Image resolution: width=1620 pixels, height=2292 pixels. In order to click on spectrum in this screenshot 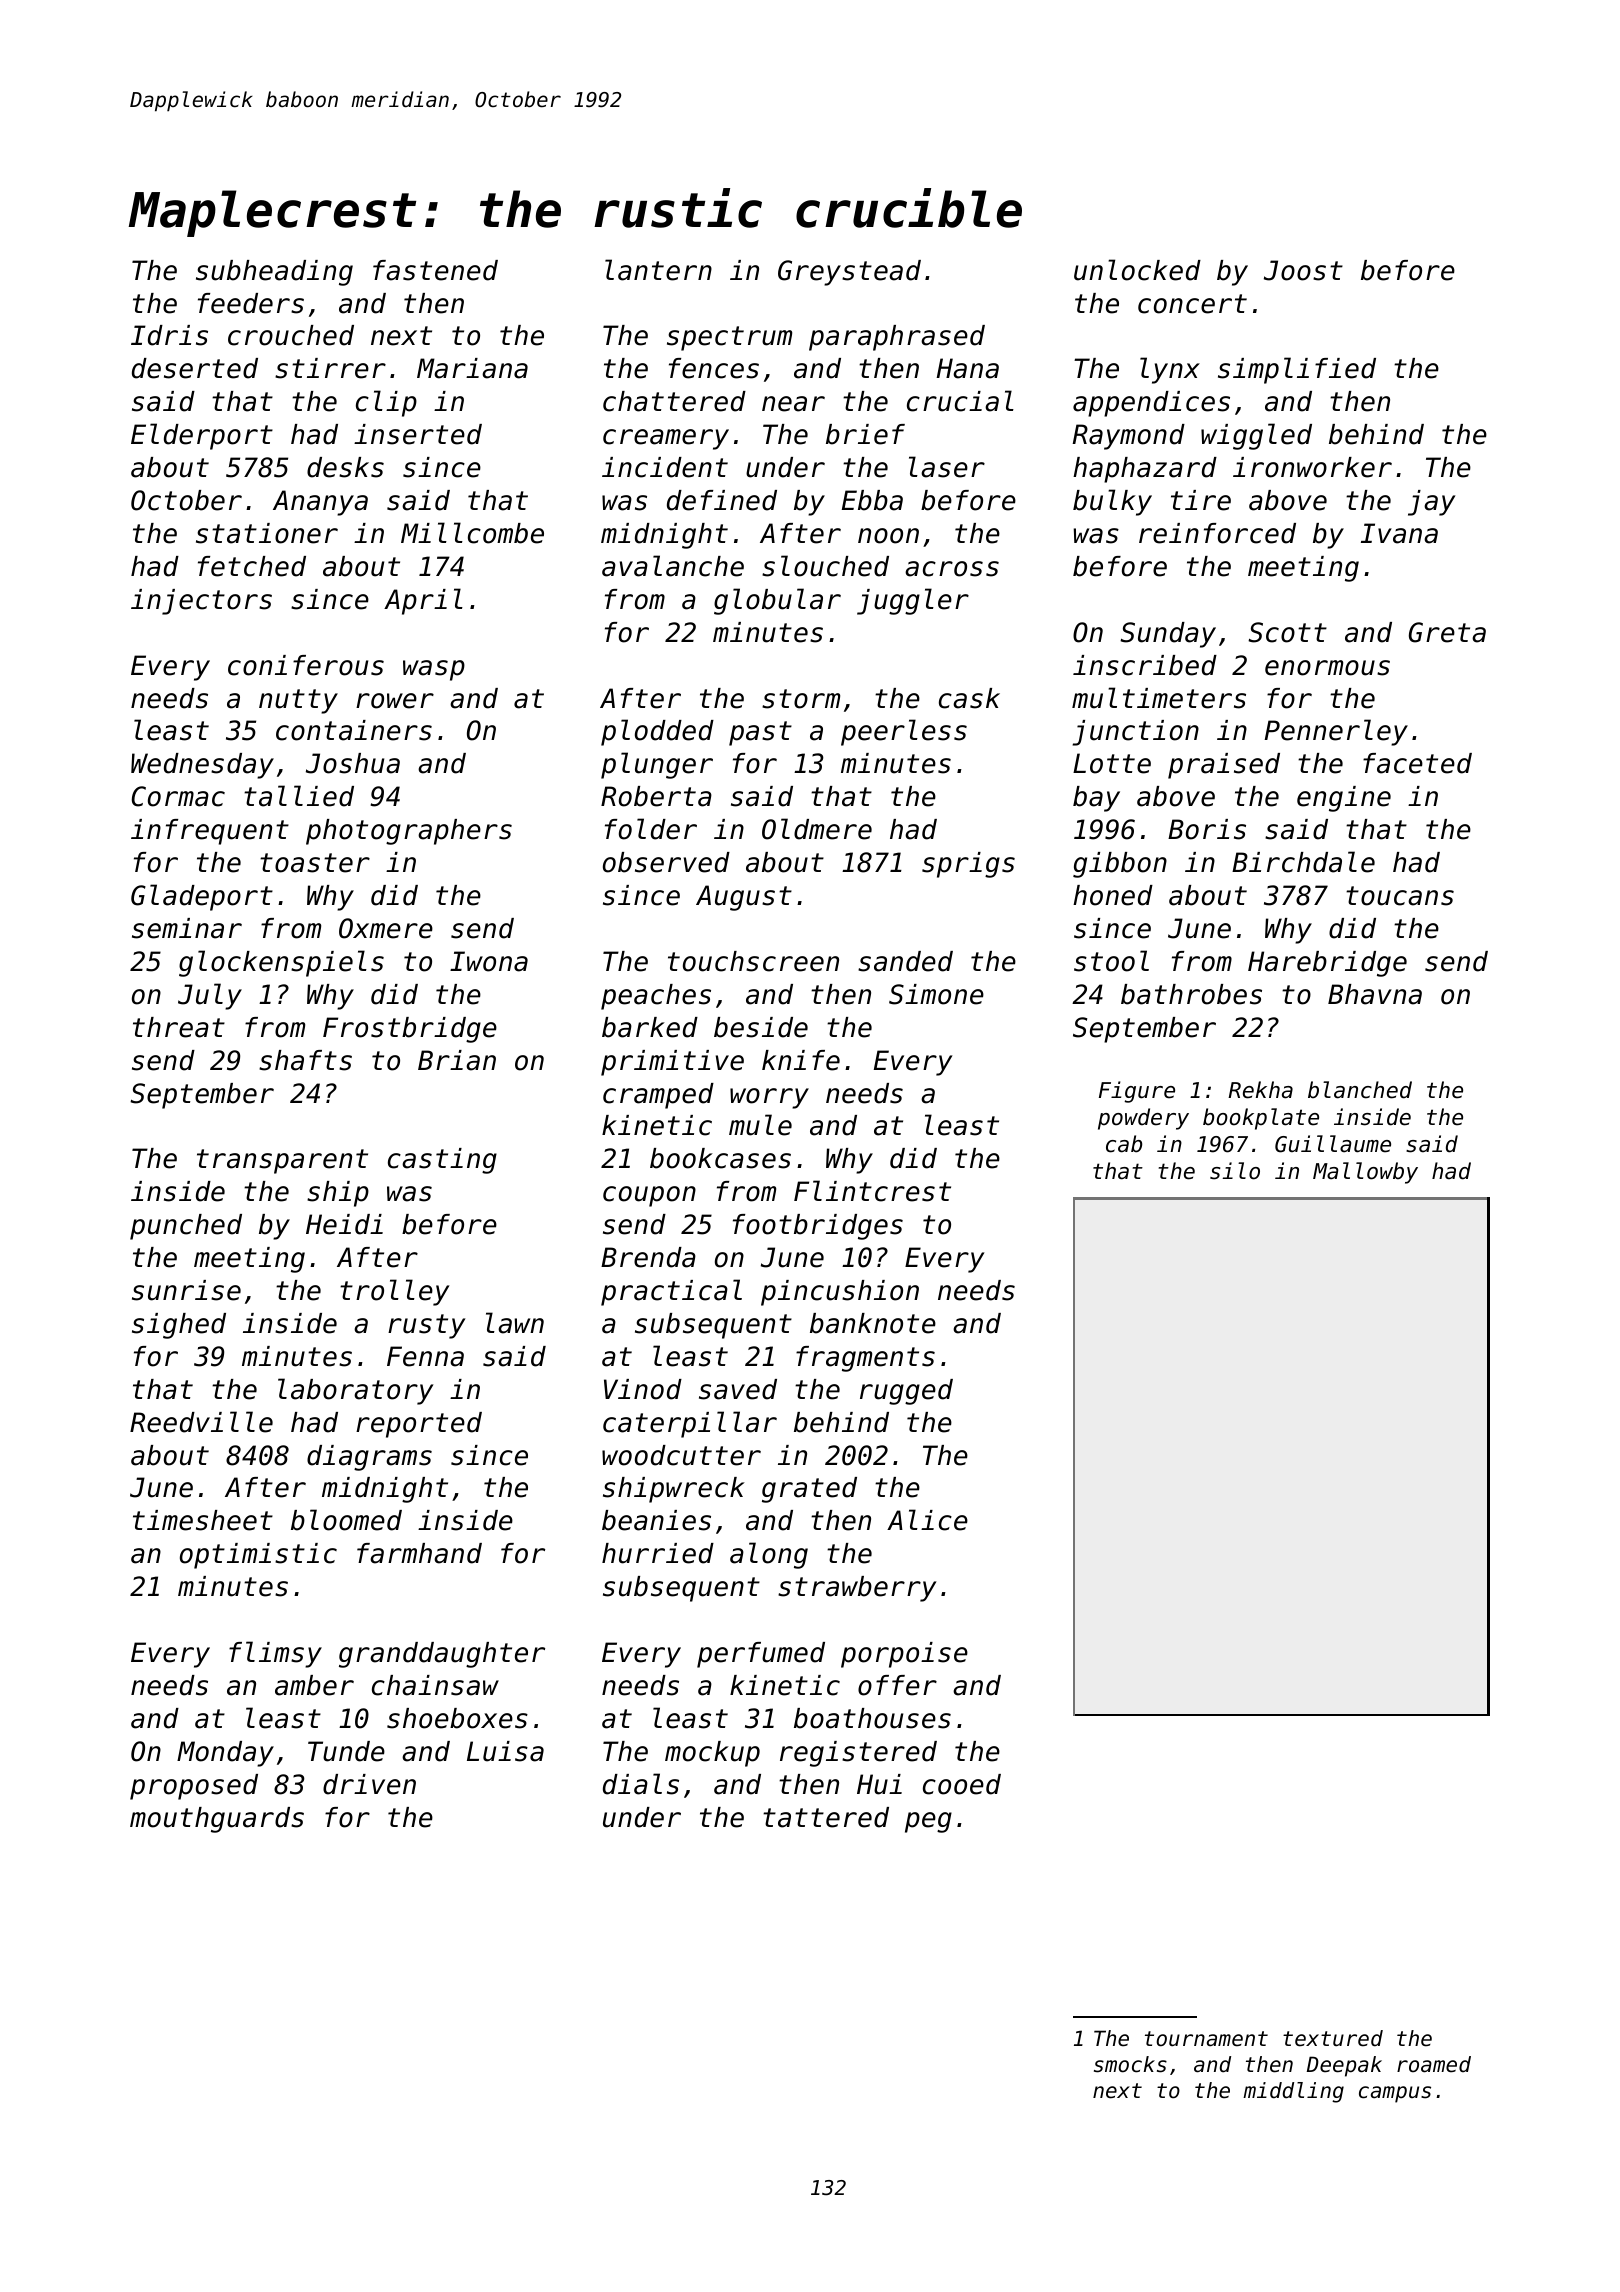, I will do `click(729, 338)`.
